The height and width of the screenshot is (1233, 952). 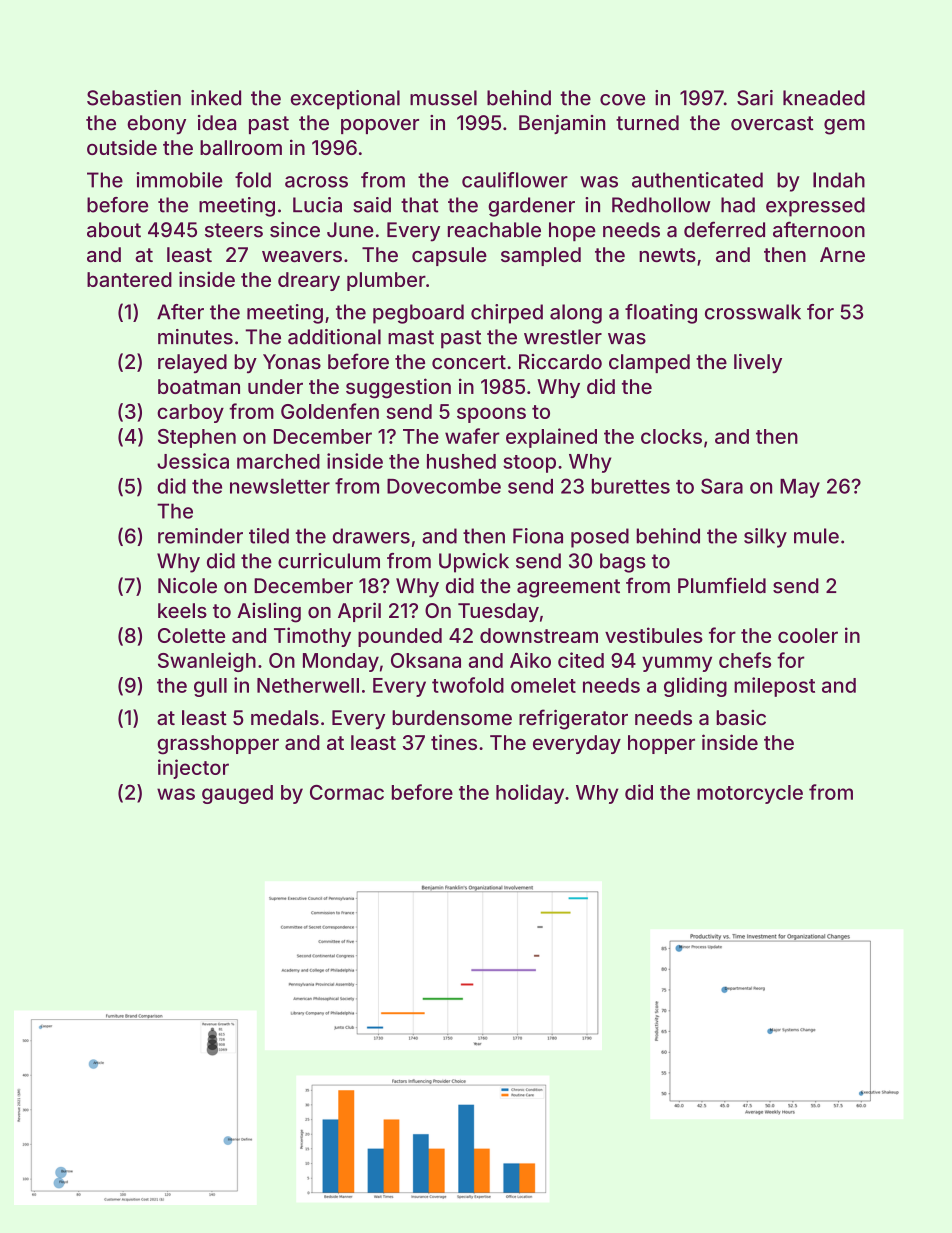 What do you see at coordinates (234, 230) in the screenshot?
I see `steers` at bounding box center [234, 230].
